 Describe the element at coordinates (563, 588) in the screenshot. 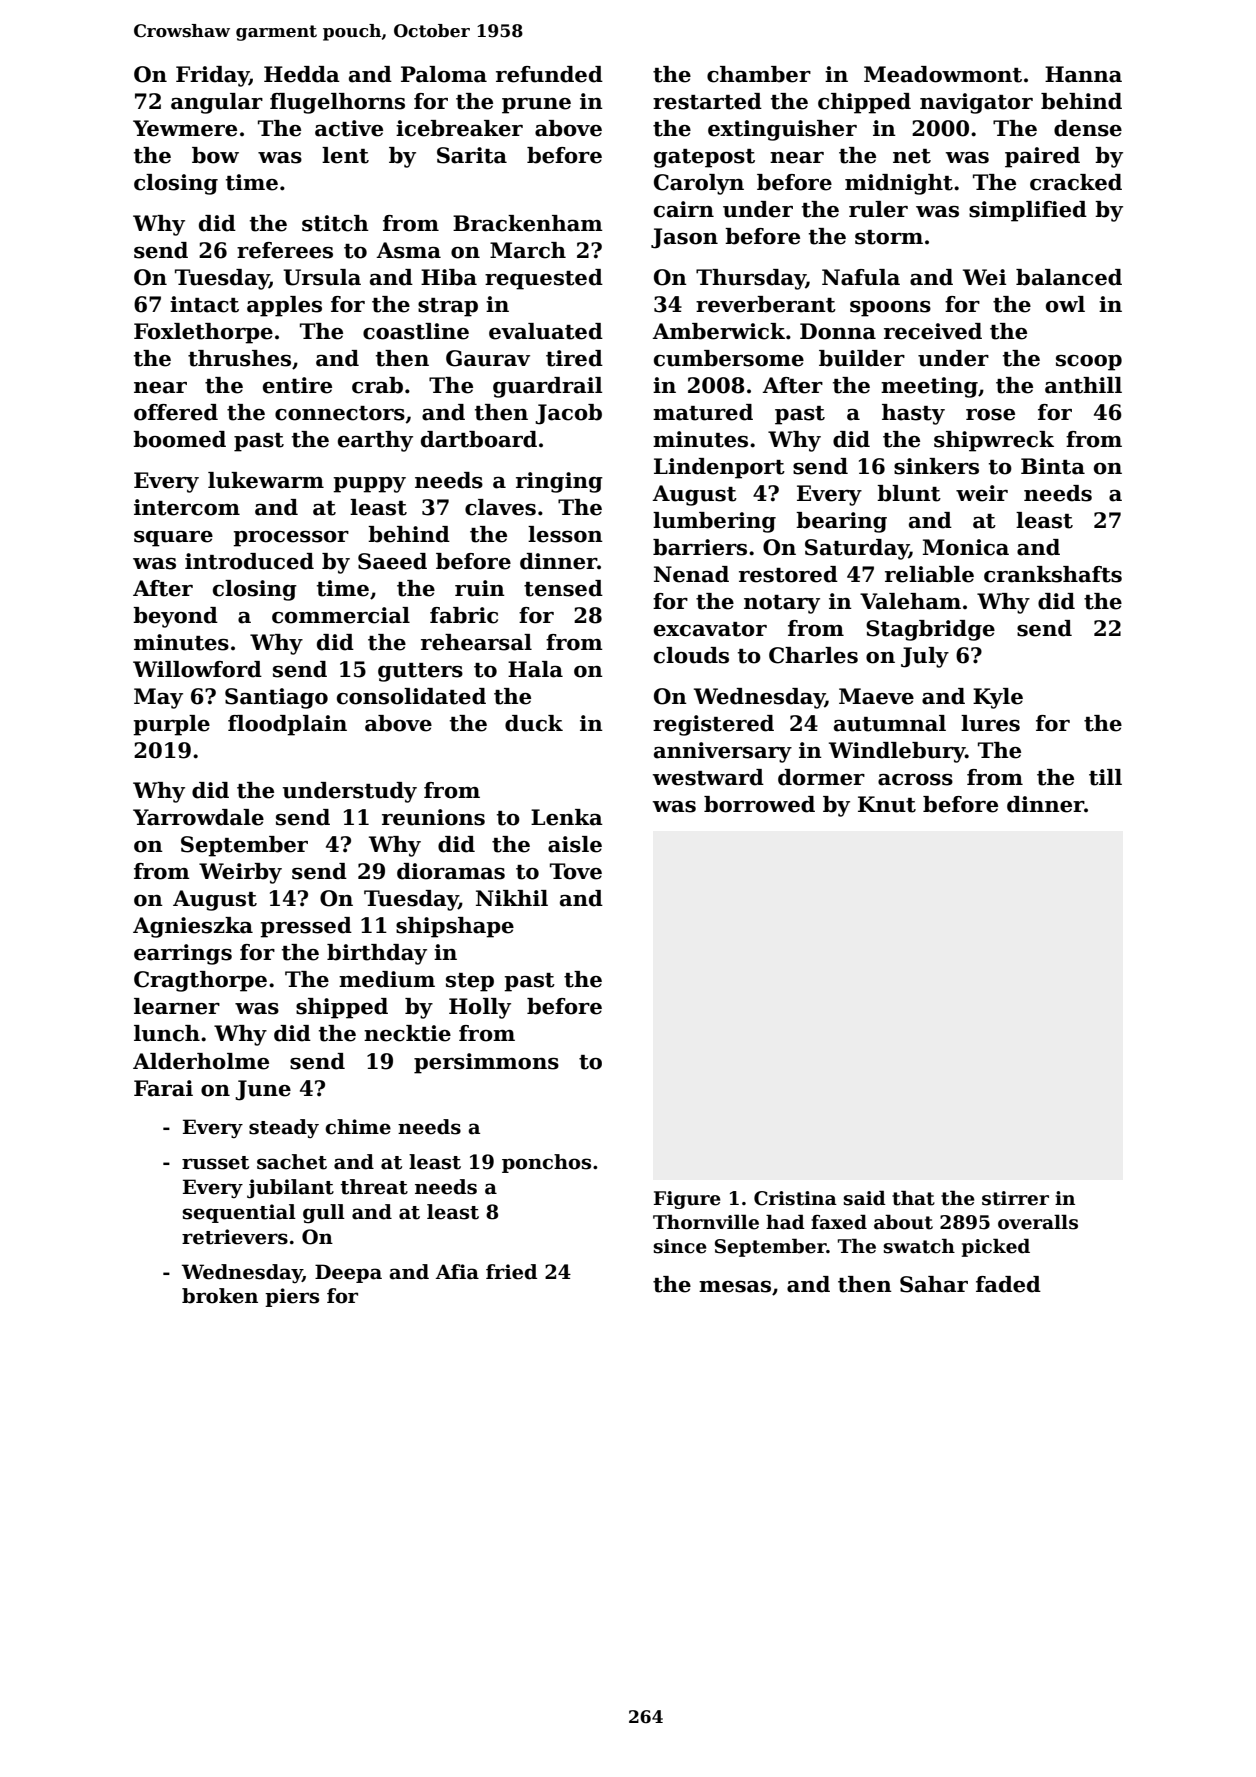

I see `tensed` at that location.
